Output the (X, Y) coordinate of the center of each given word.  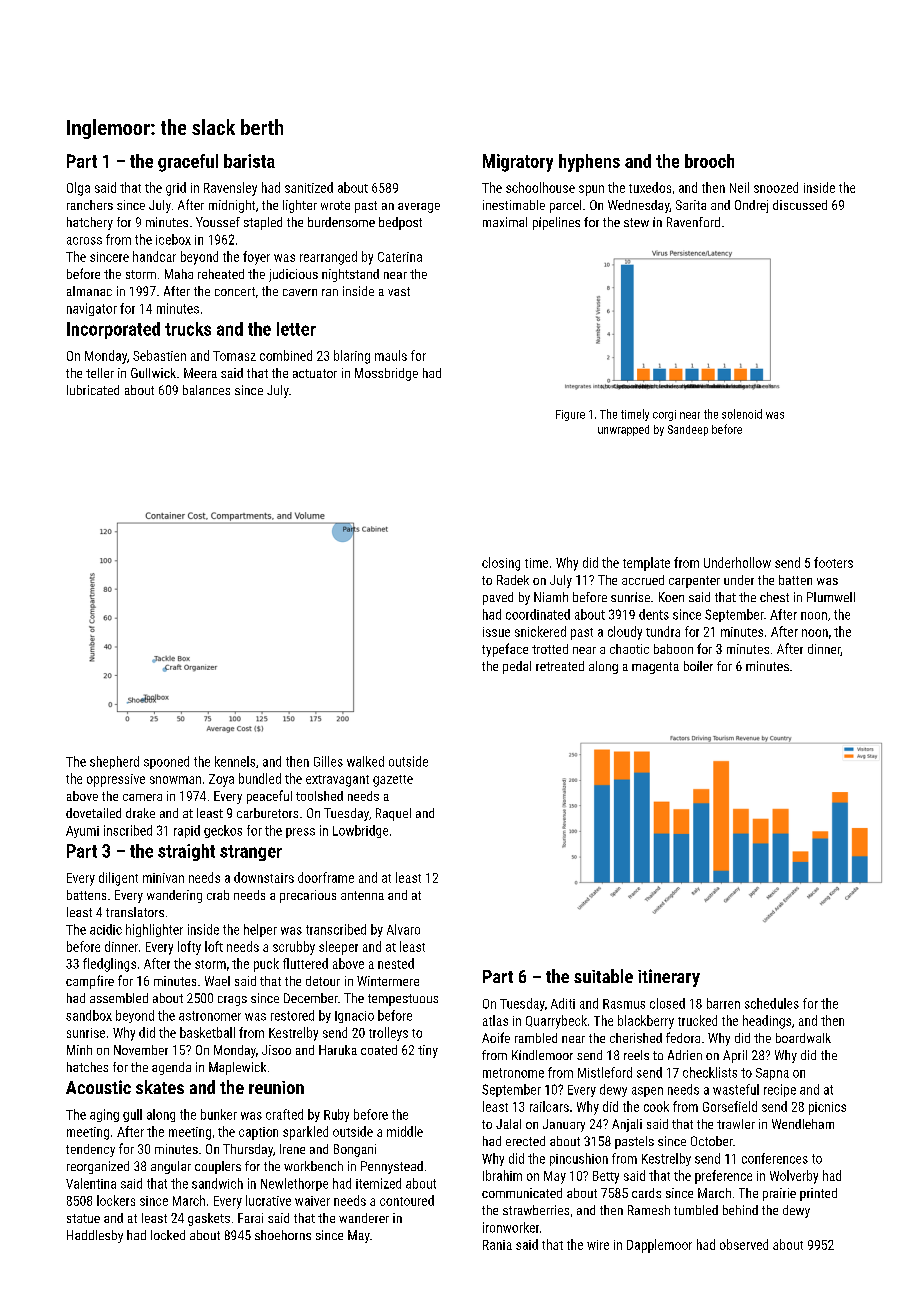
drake (140, 813)
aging (104, 1115)
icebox (173, 239)
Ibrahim (502, 1175)
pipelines (556, 223)
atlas (495, 1020)
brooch (709, 161)
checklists (710, 1072)
